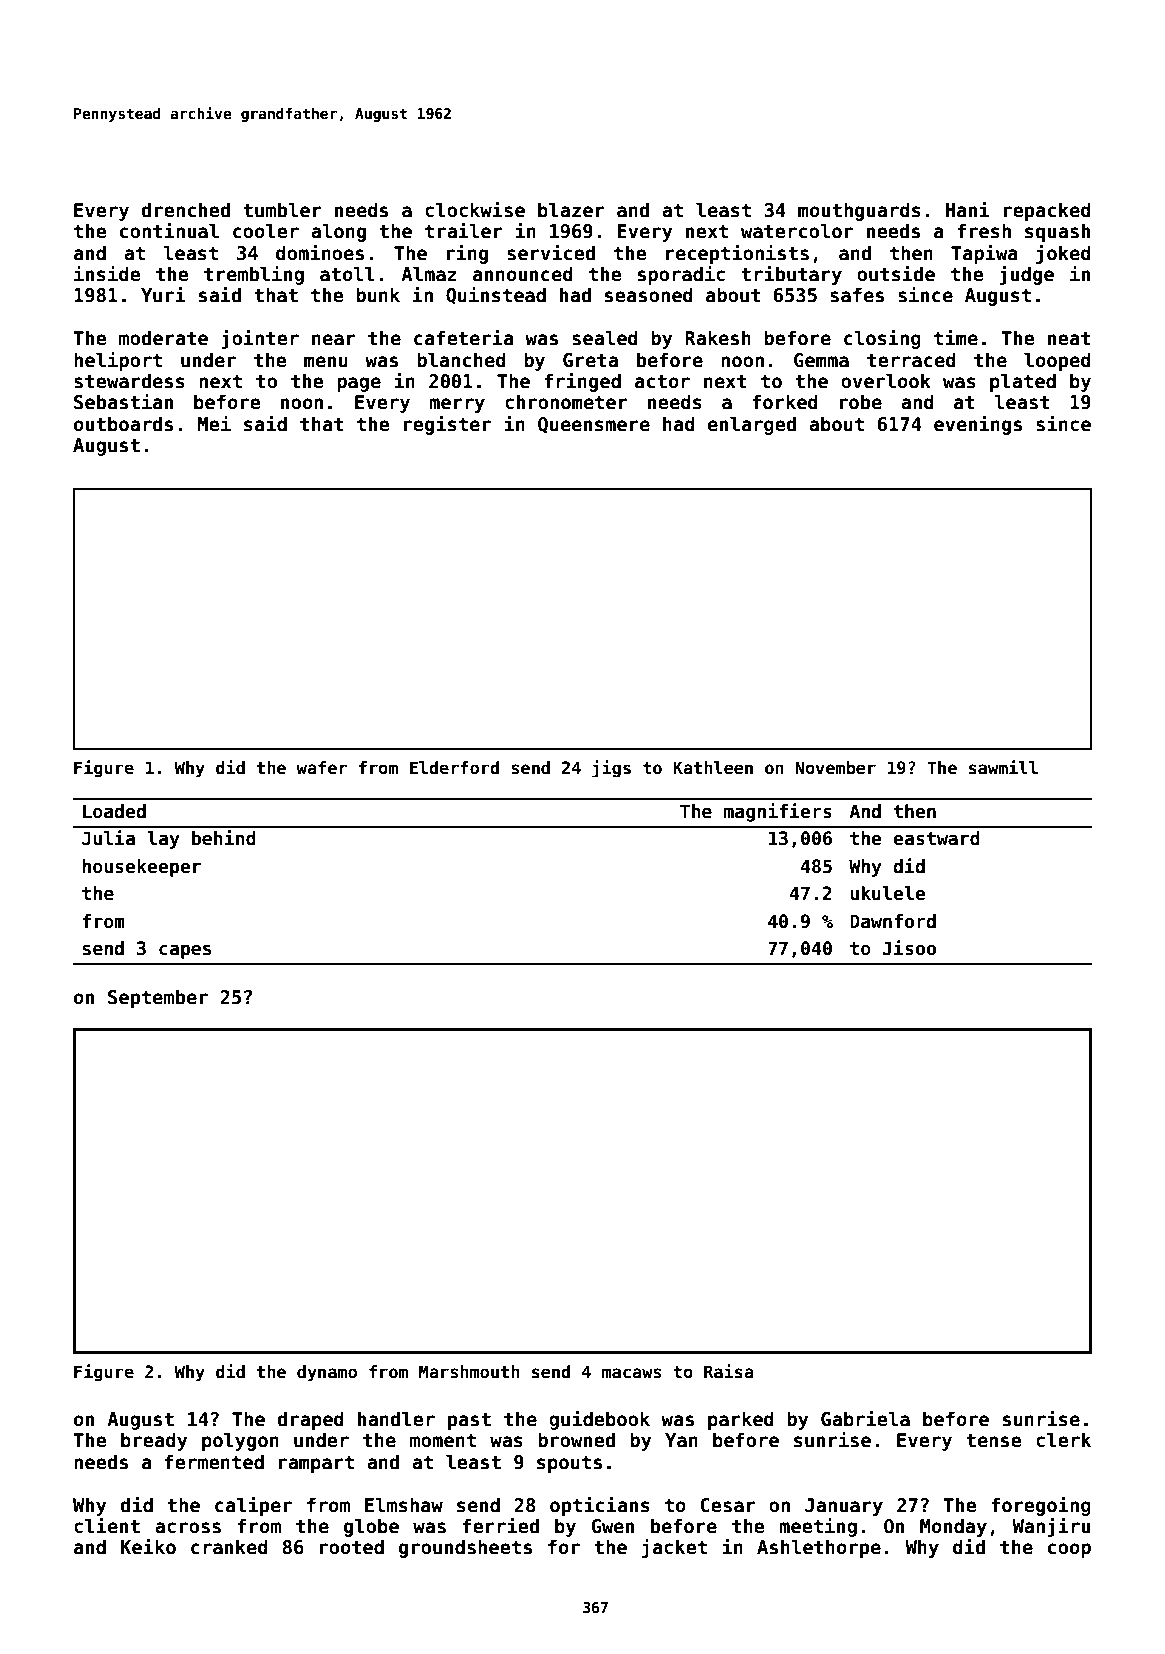 This document has height=1654, width=1165. Describe the element at coordinates (1047, 211) in the document. I see `repacked` at that location.
